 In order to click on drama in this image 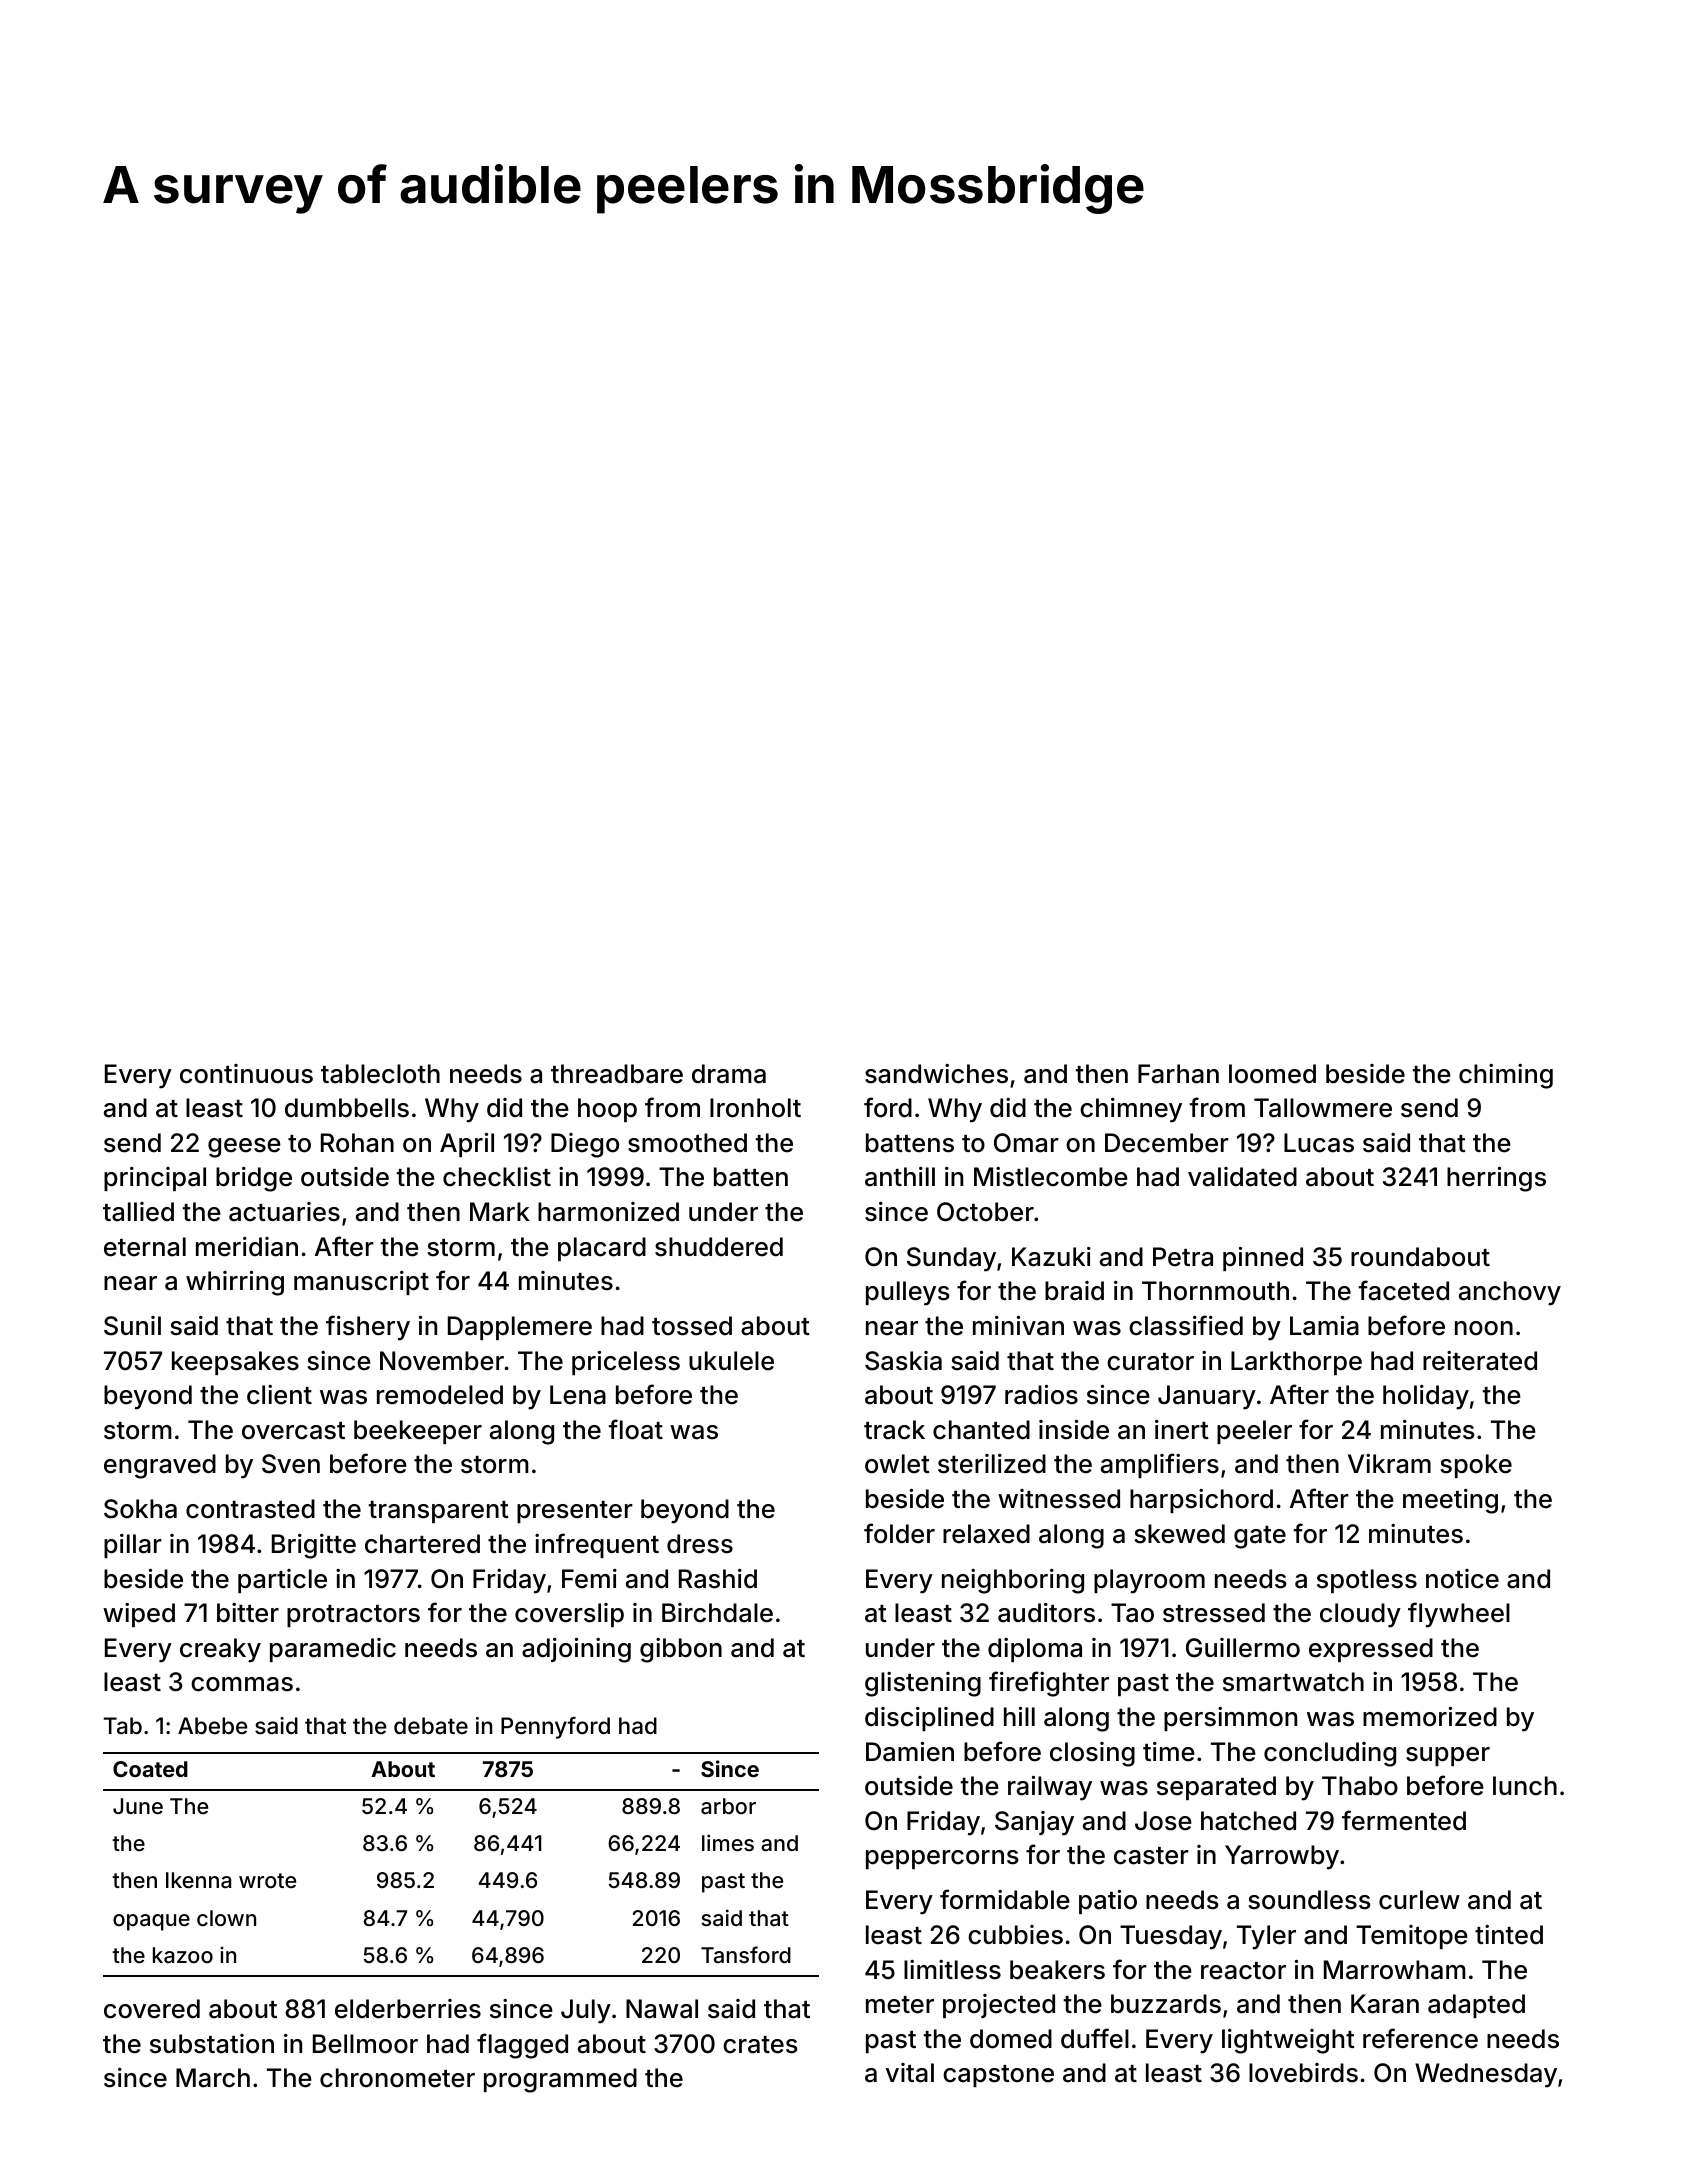, I will do `click(729, 1074)`.
